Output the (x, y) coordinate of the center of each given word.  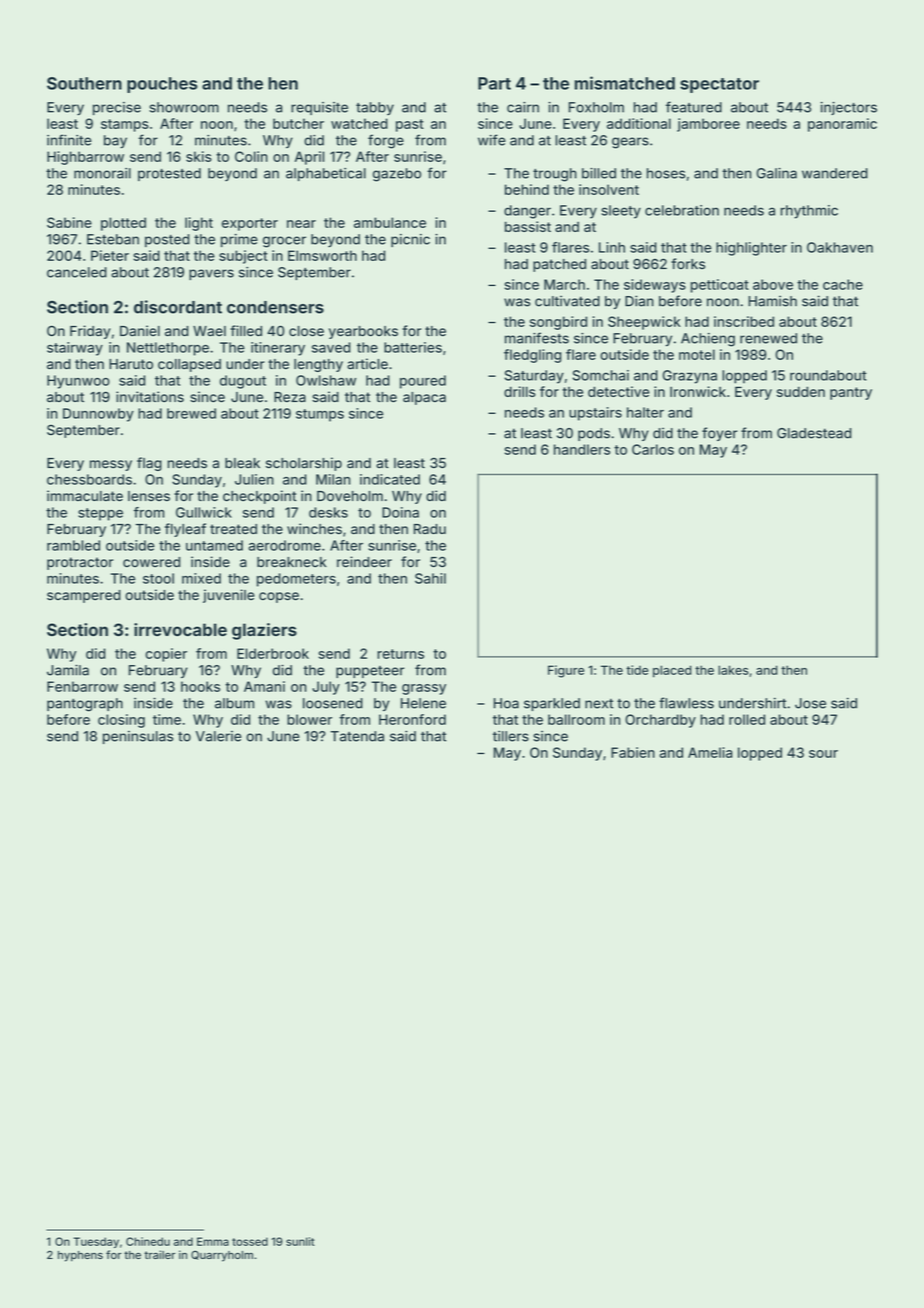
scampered (84, 596)
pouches (162, 85)
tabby (375, 108)
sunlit (300, 1241)
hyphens (80, 1256)
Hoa (506, 703)
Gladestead (814, 433)
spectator (719, 85)
